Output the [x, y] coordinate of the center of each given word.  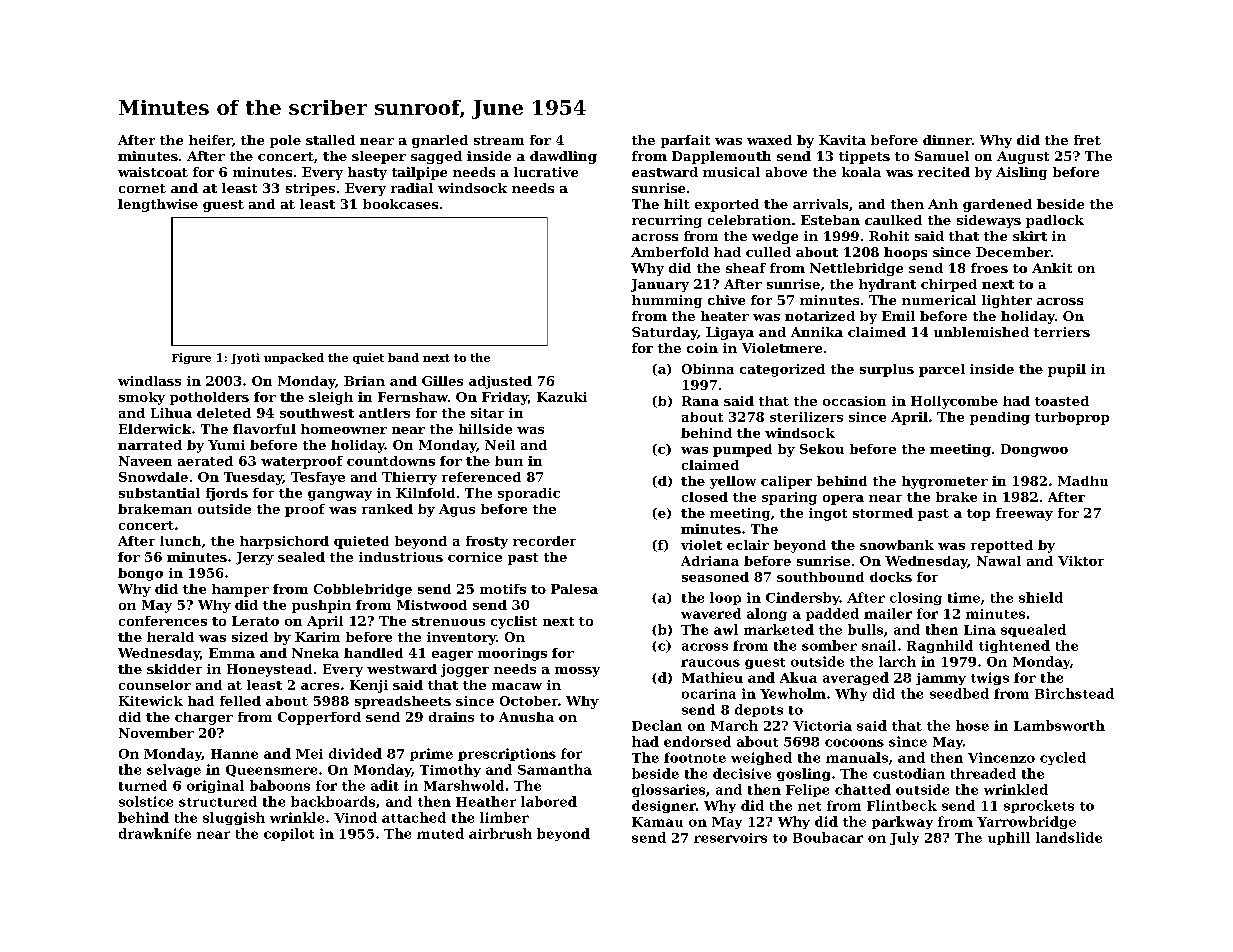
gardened [997, 205]
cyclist [514, 622]
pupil [1067, 370]
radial [412, 188]
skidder [174, 669]
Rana [700, 401]
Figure [191, 358]
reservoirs [730, 838]
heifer [210, 140]
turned [143, 785]
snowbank [897, 545]
